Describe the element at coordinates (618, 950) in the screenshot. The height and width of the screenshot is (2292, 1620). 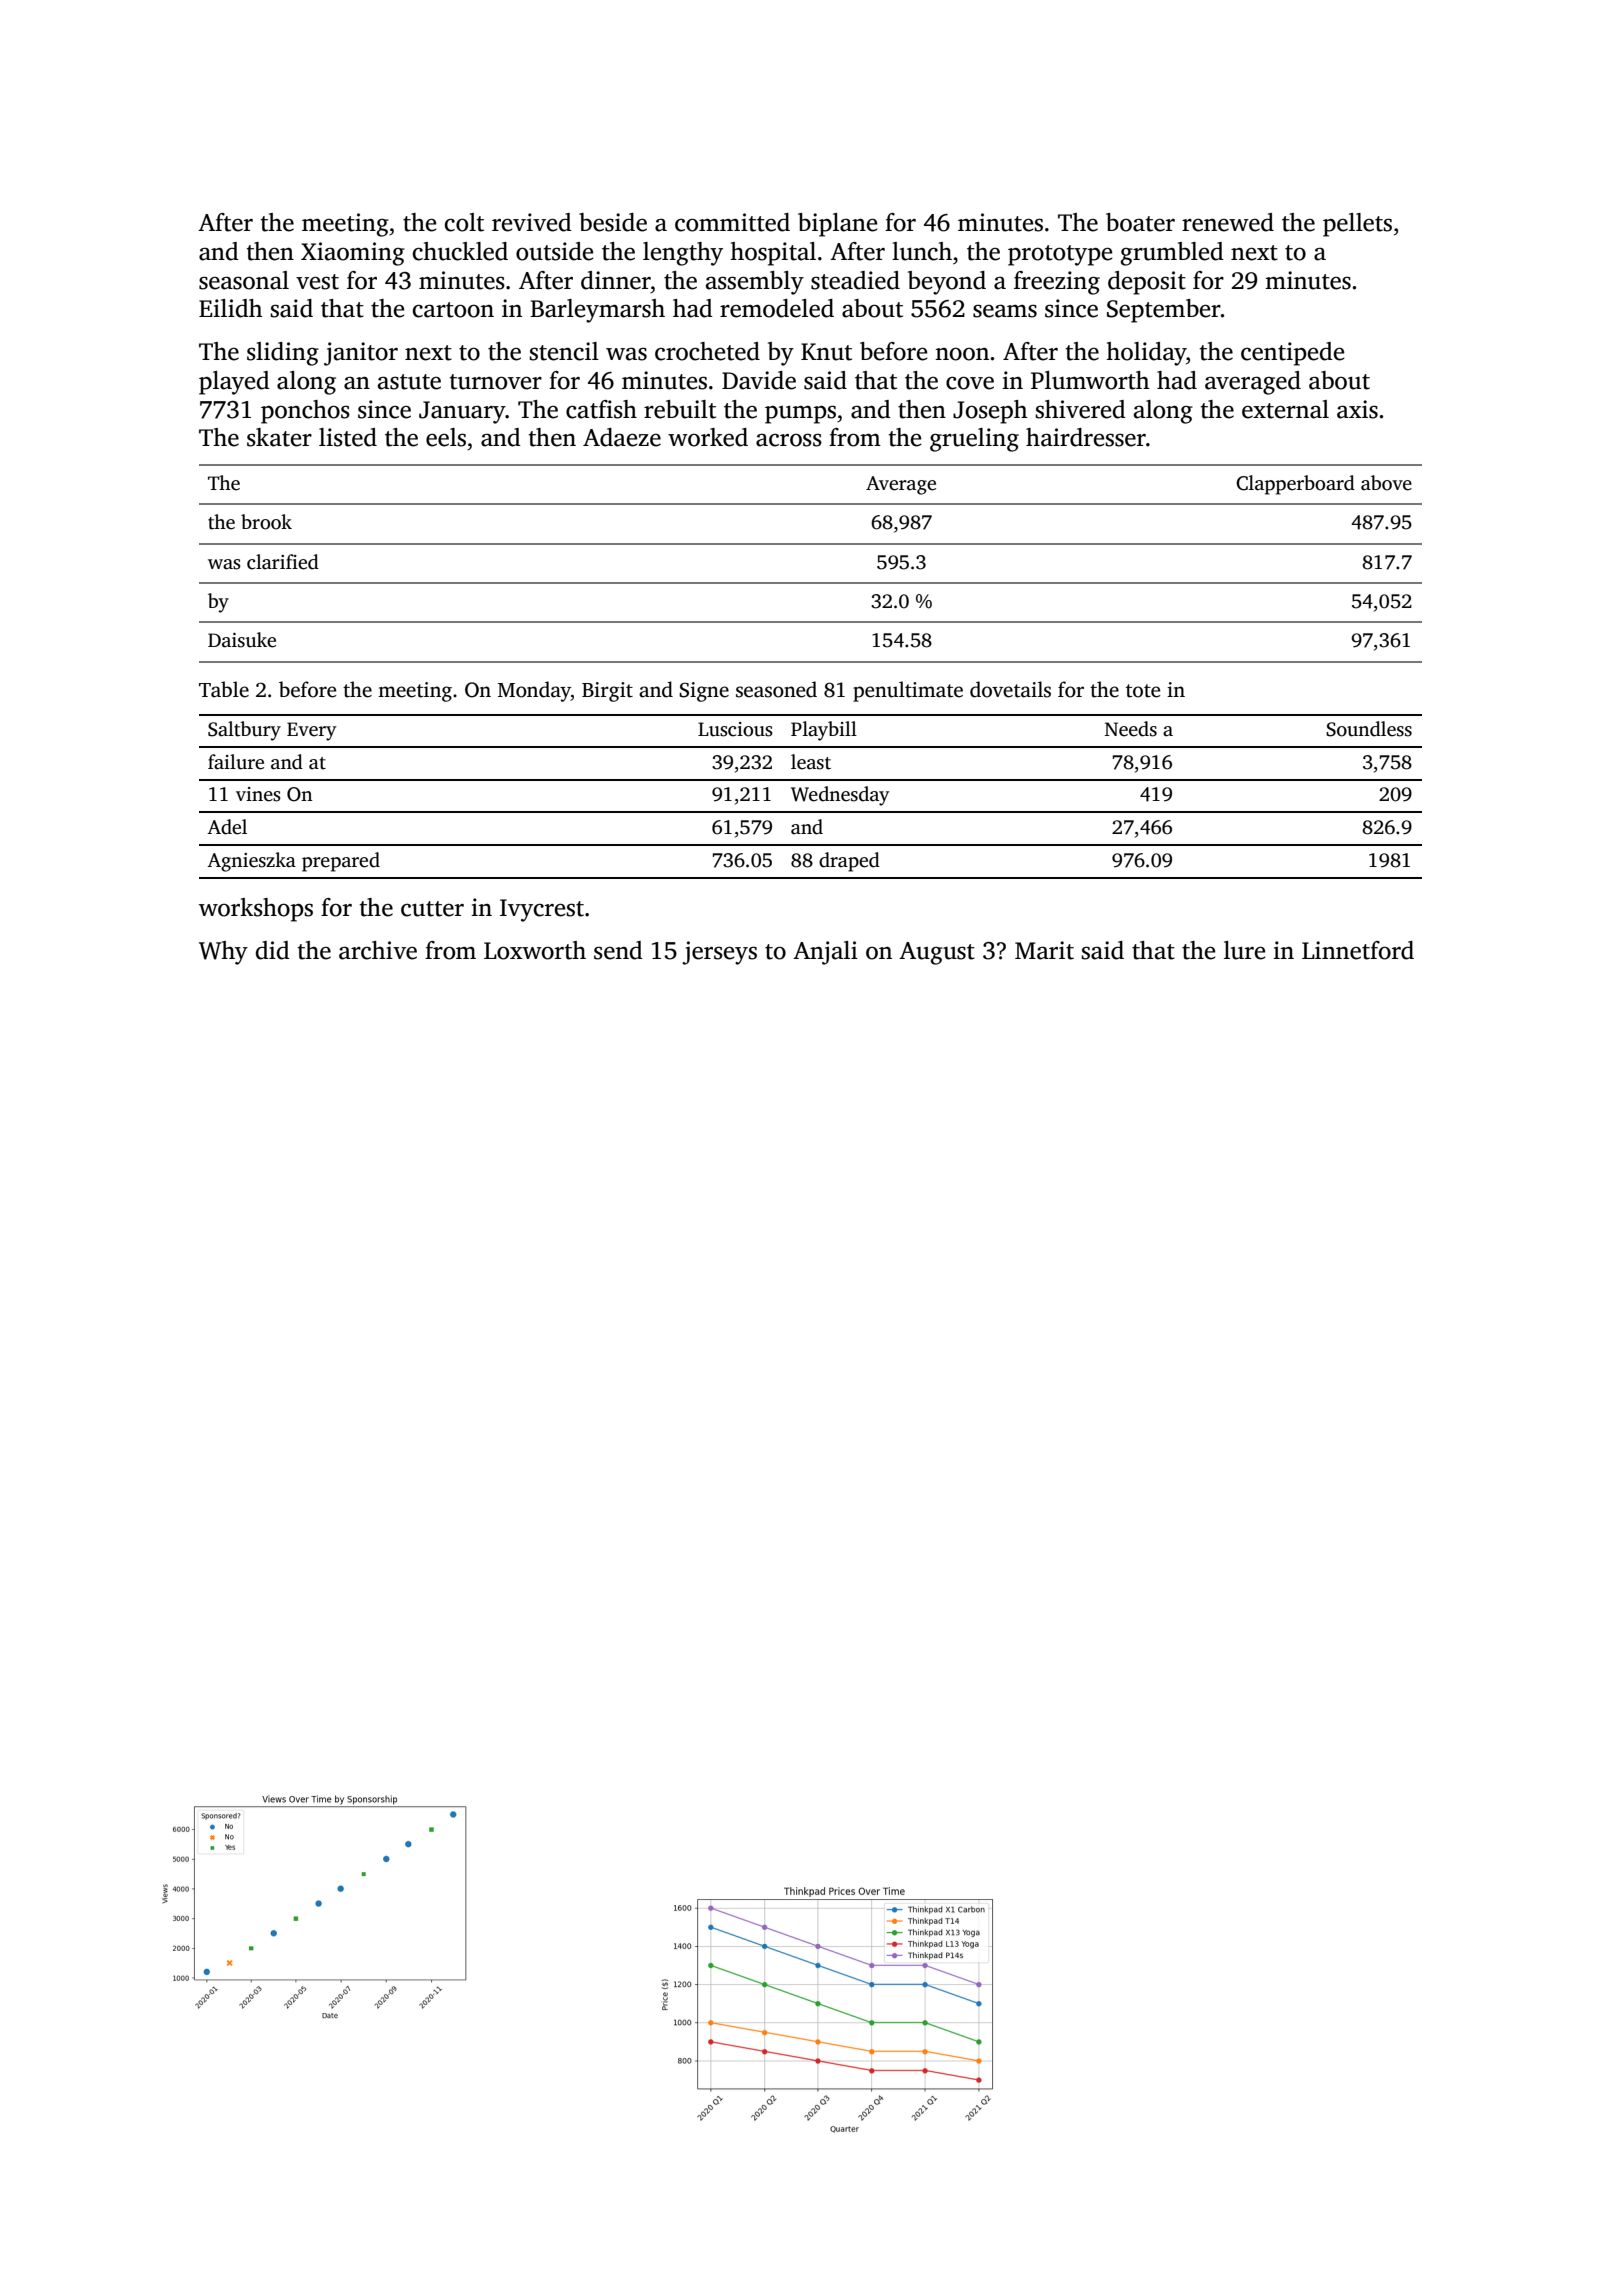
I see `send` at that location.
